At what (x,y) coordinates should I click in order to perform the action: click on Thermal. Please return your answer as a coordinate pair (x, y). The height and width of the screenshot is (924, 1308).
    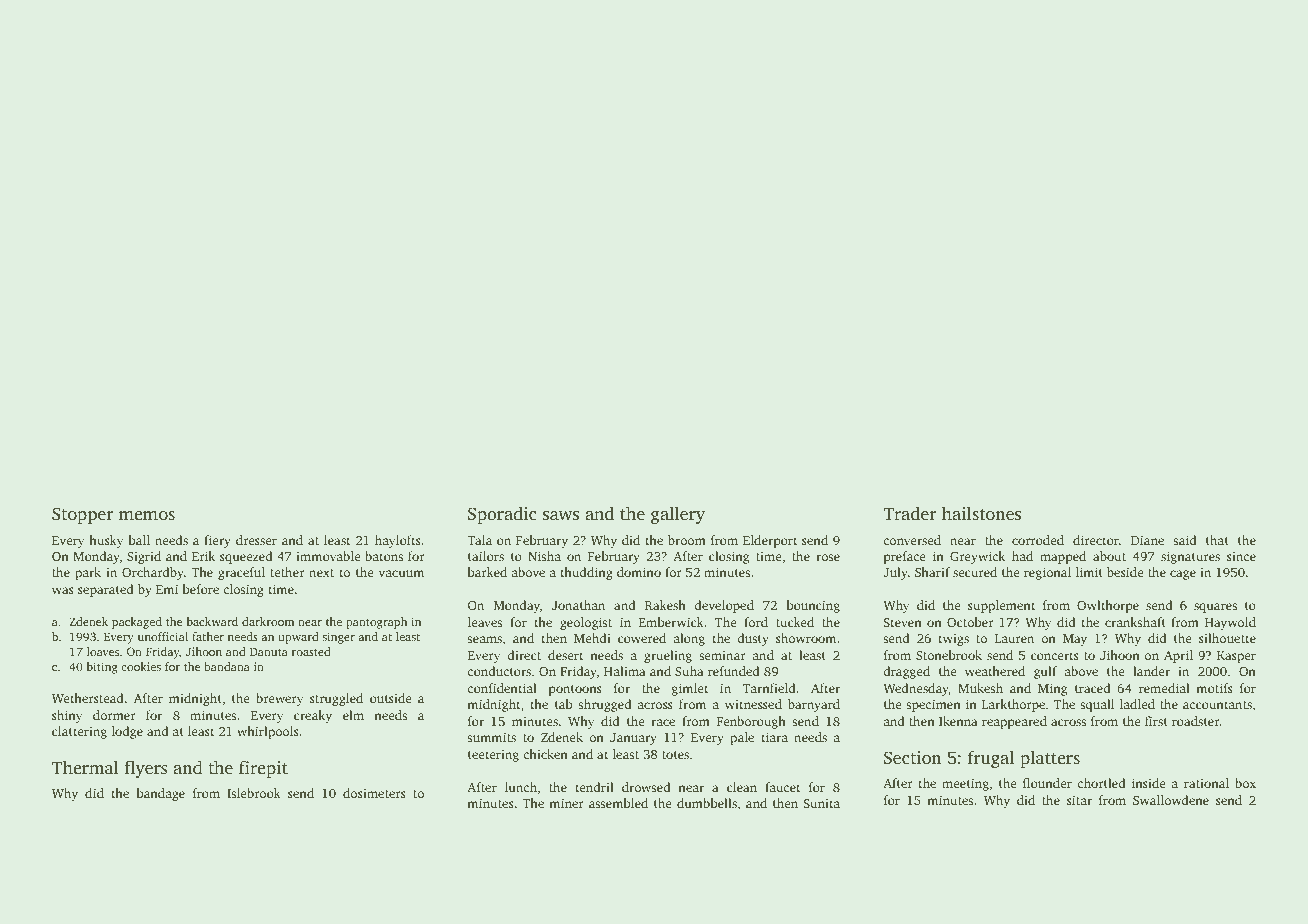
    Looking at the image, I should click on (85, 767).
